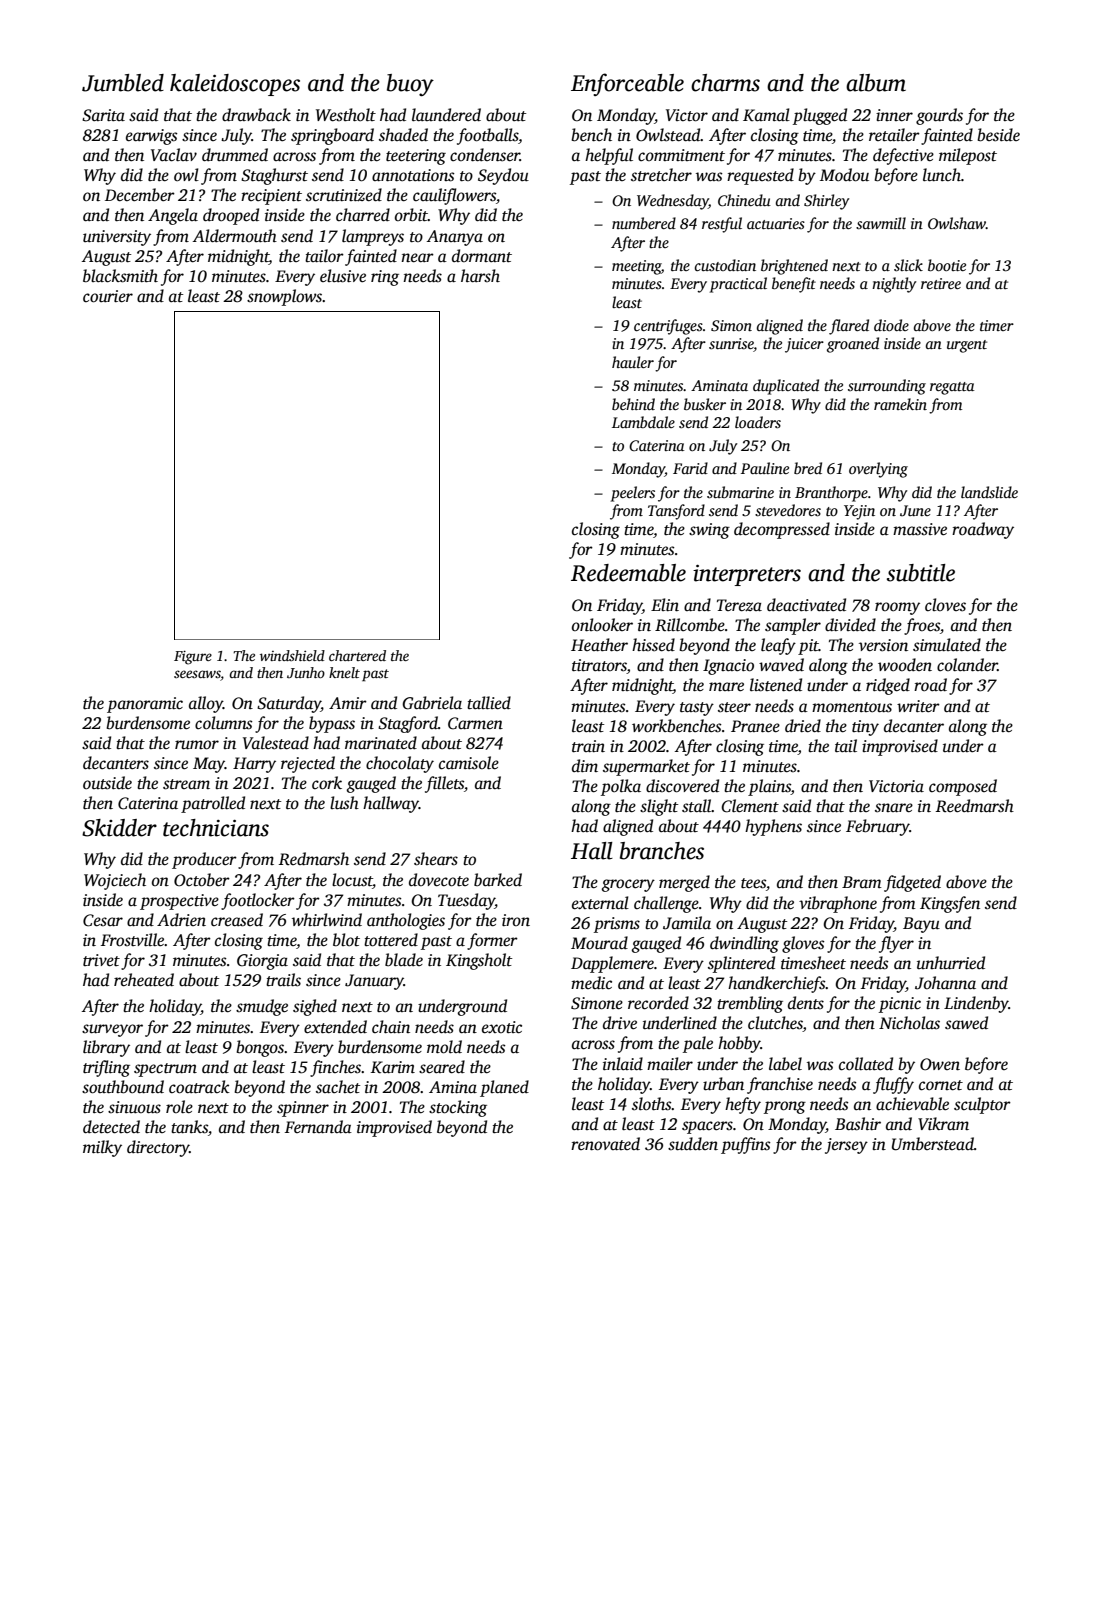  I want to click on Bram, so click(862, 882).
